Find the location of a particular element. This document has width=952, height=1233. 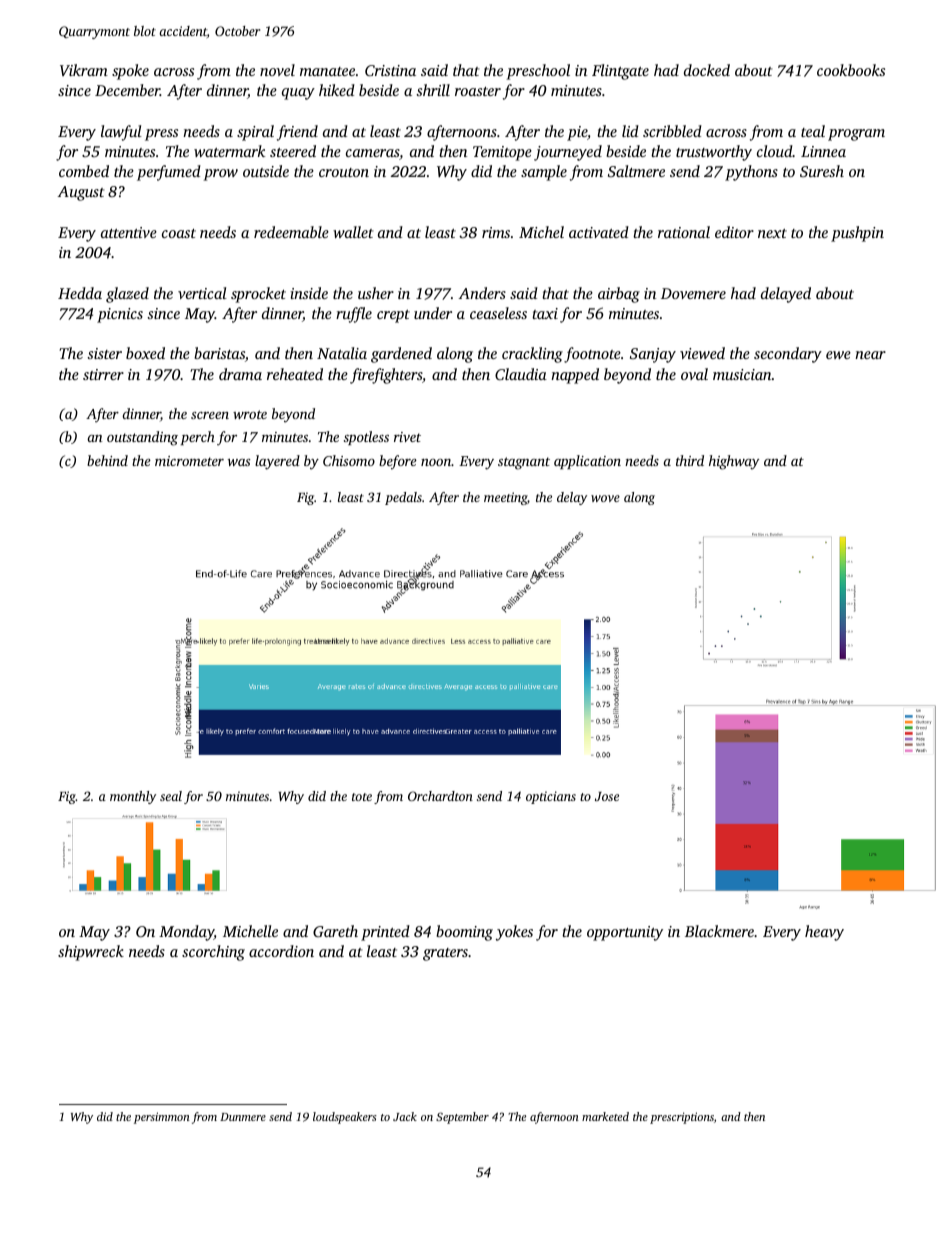

persimmon is located at coordinates (162, 1118).
